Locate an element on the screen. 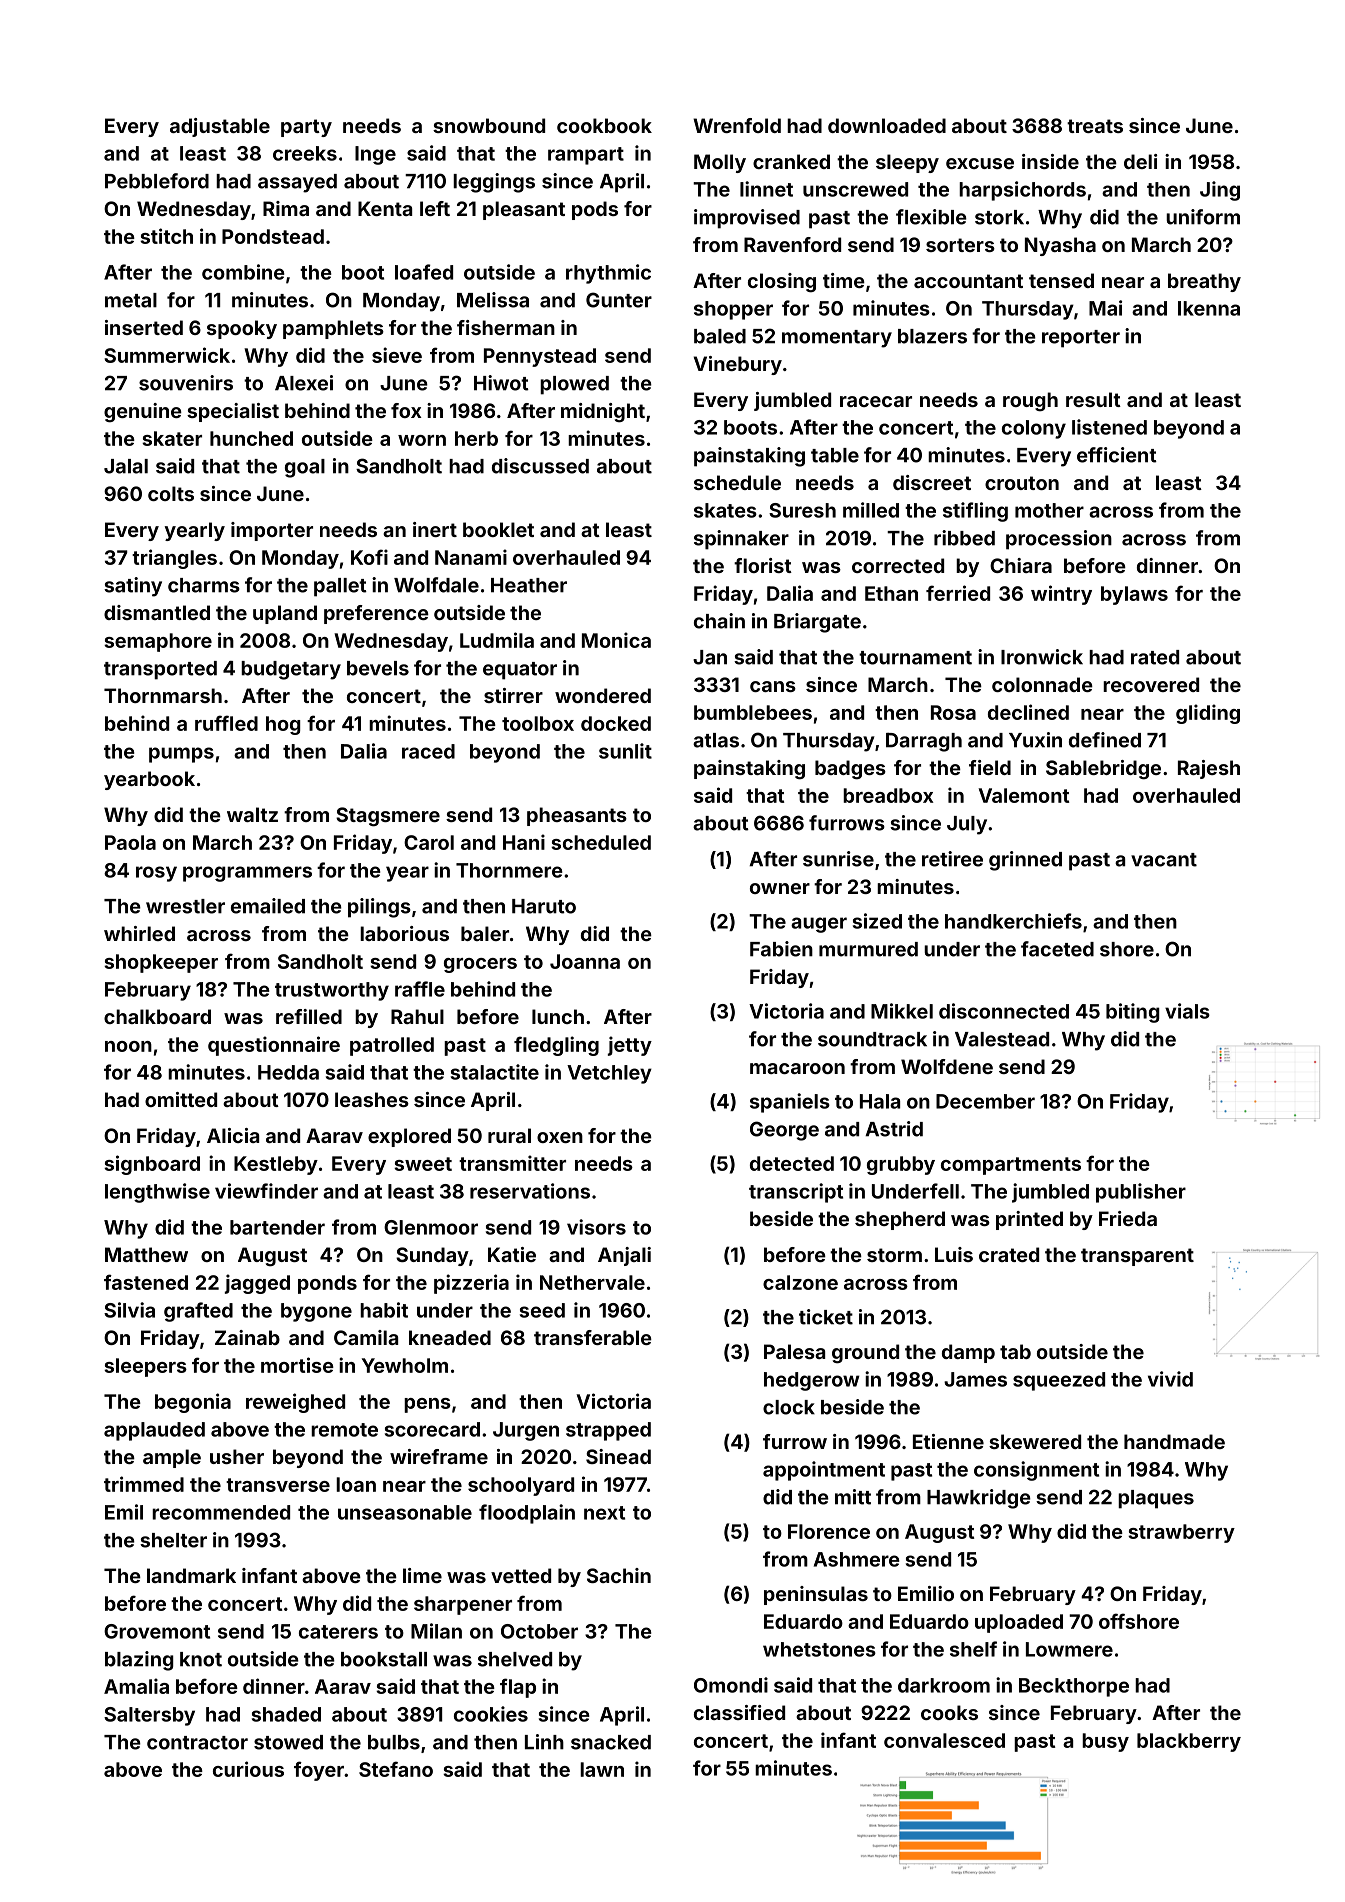 This screenshot has width=1345, height=1902. bulbs is located at coordinates (394, 1742).
